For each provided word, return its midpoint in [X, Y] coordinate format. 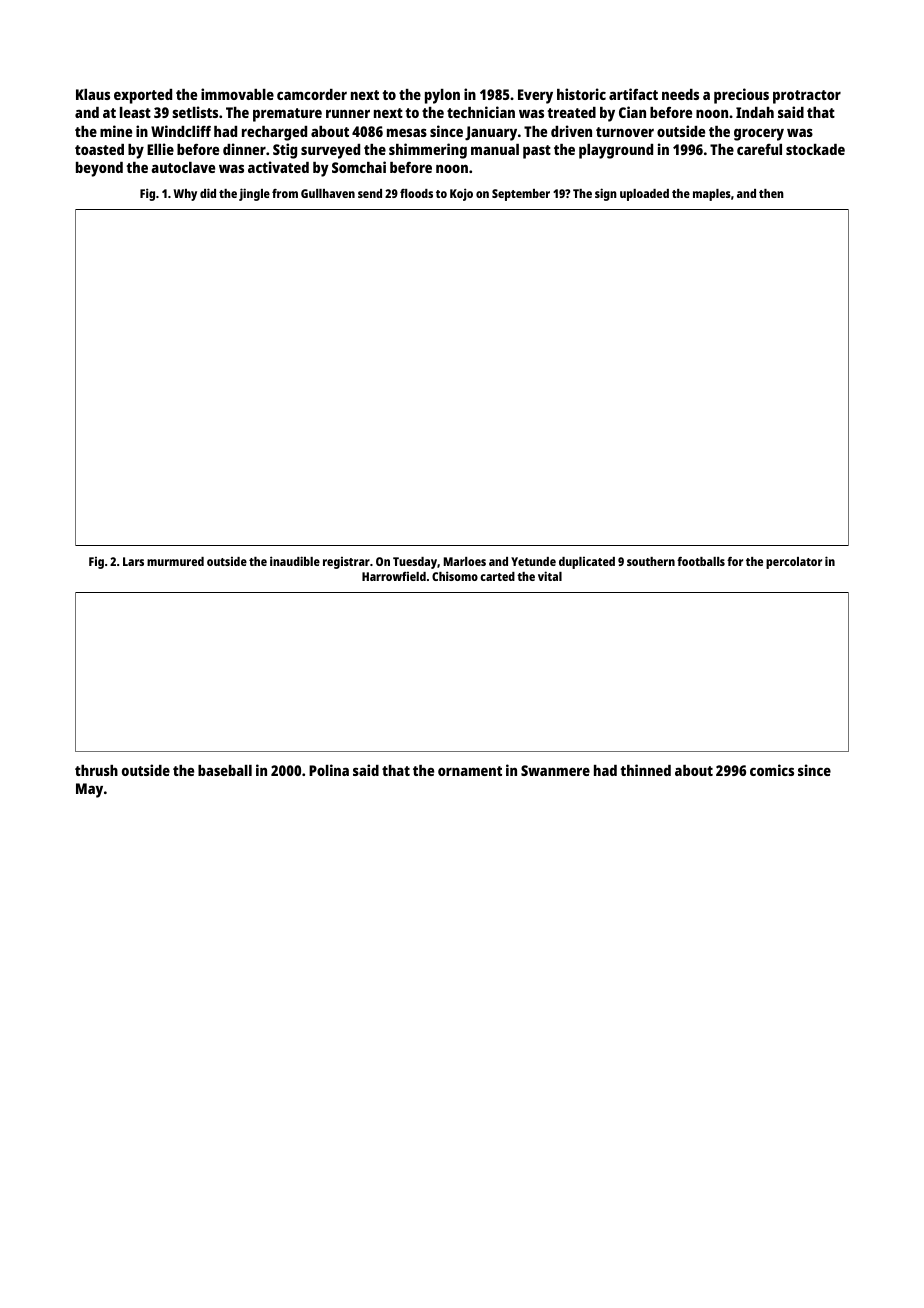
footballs [701, 561]
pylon [442, 96]
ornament [470, 771]
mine [116, 131]
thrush [96, 770]
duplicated [587, 563]
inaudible [295, 561]
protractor [807, 97]
